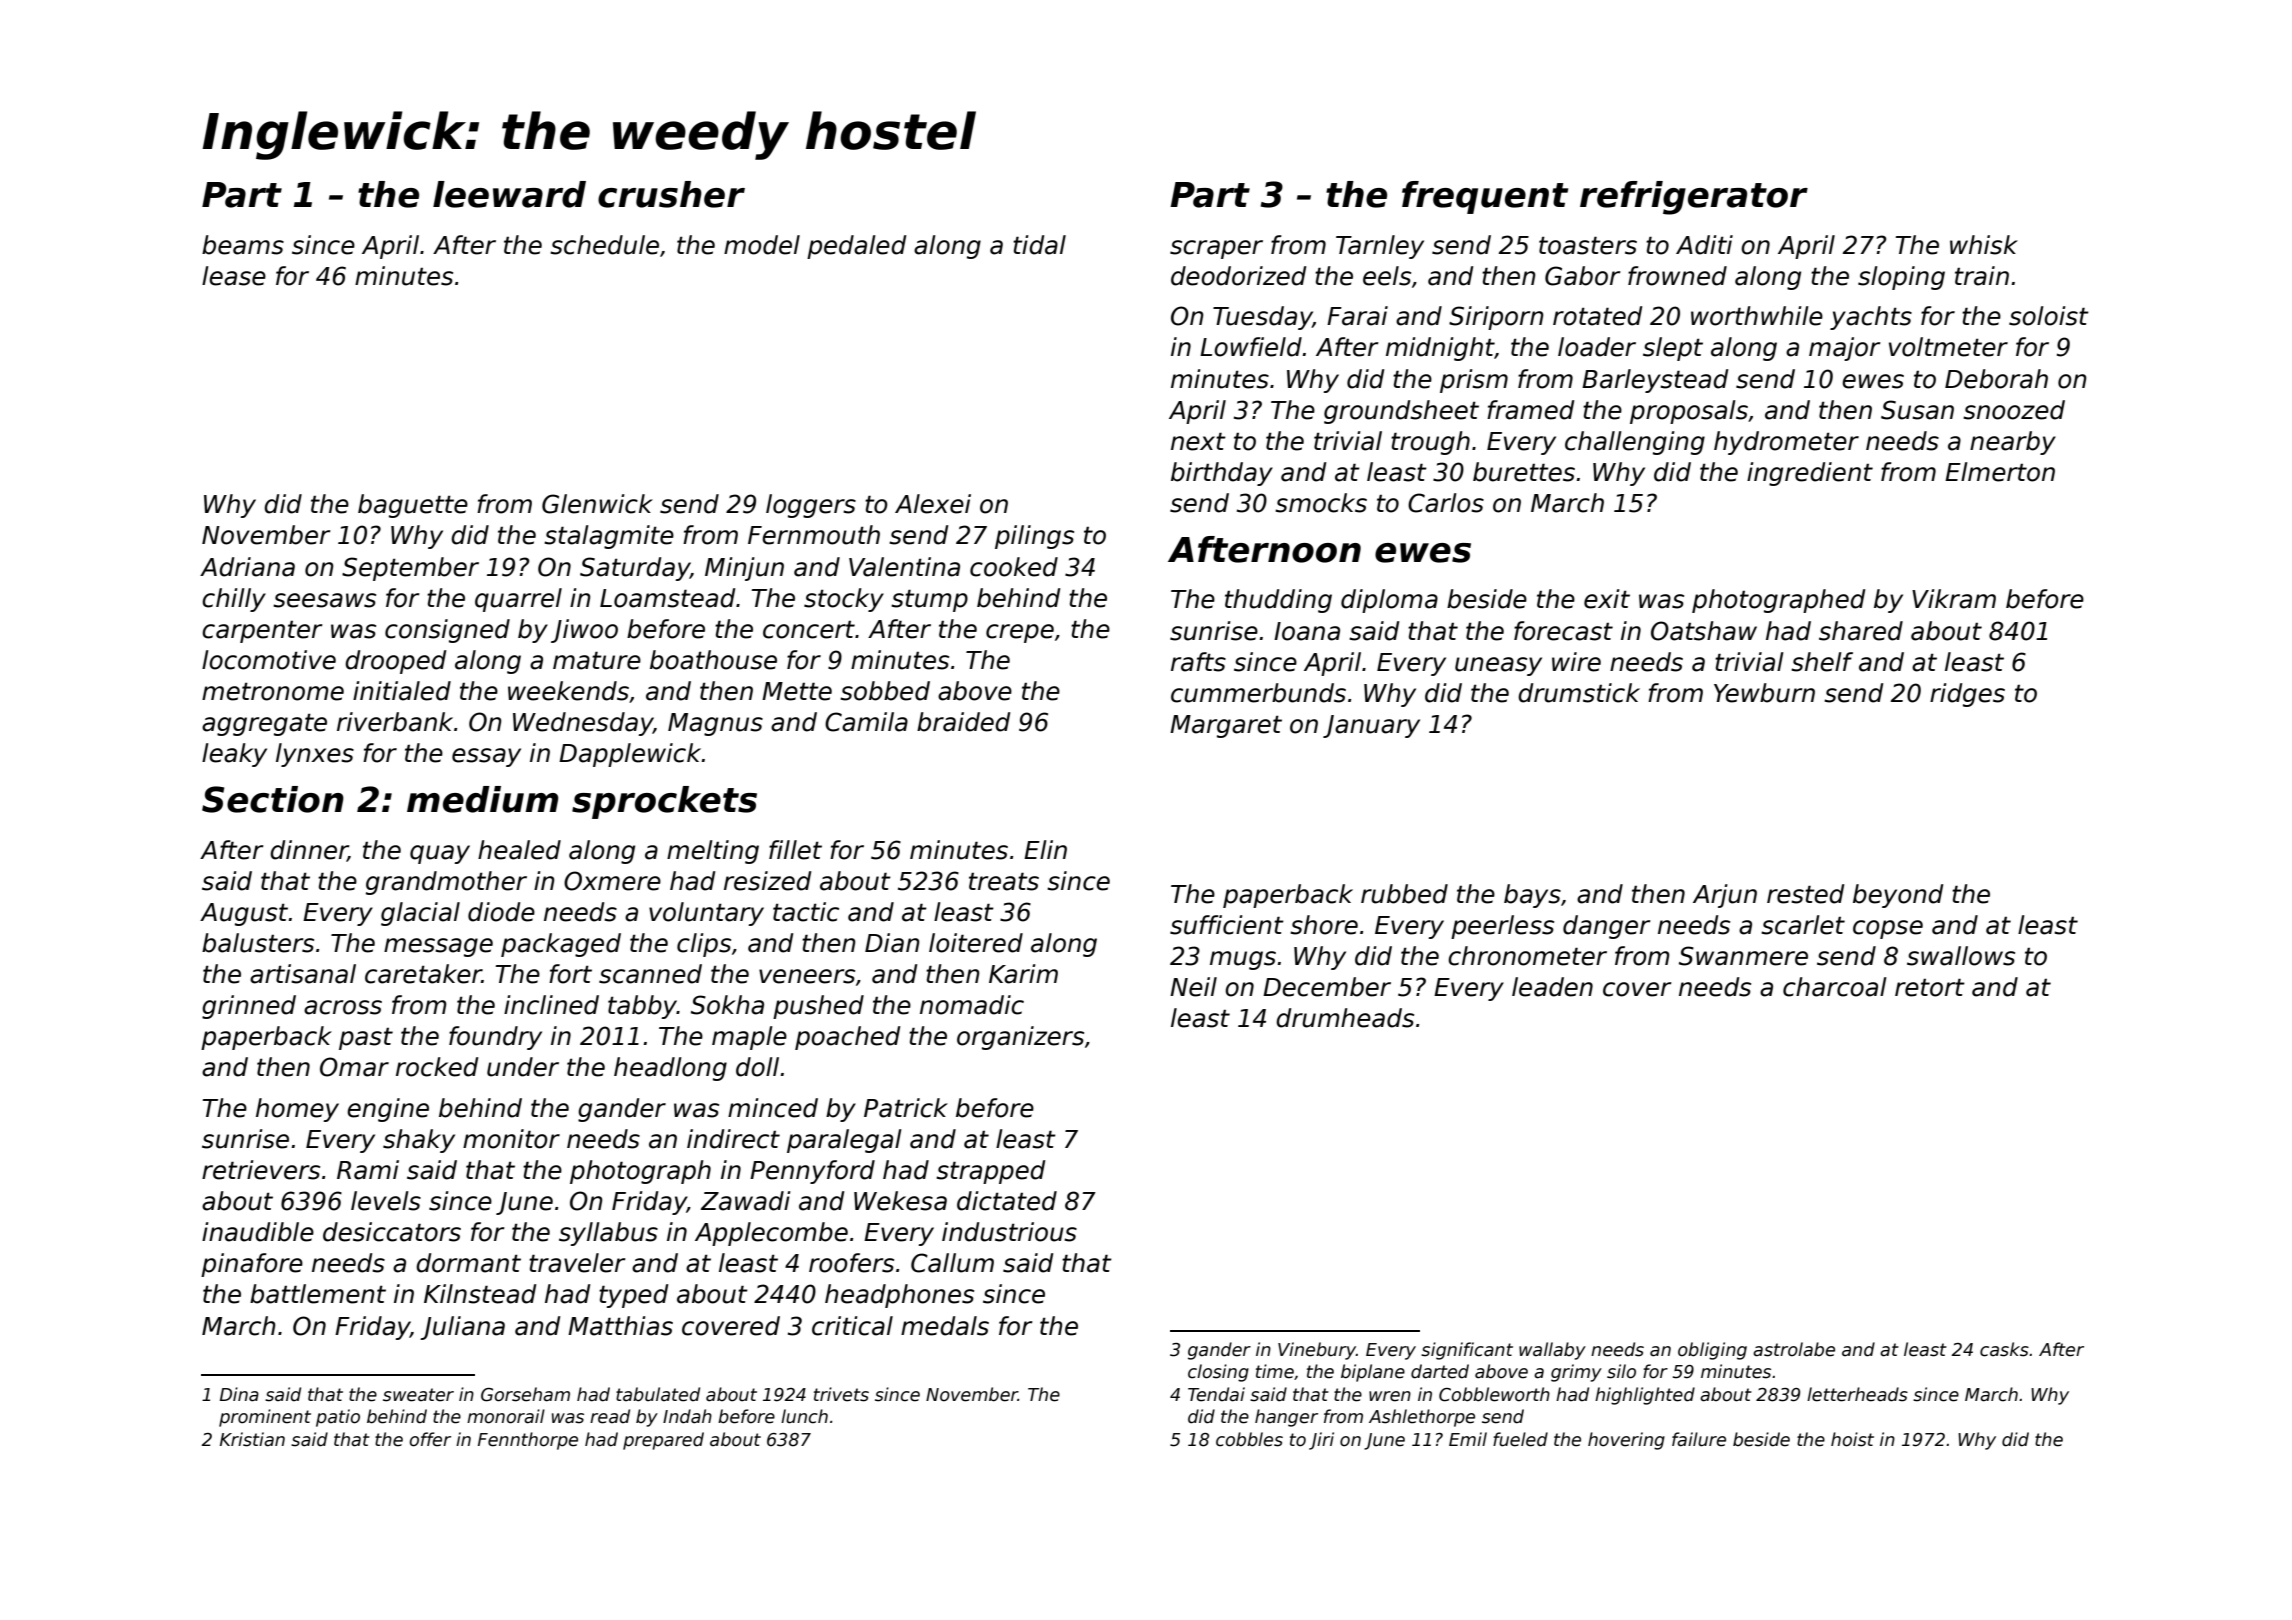 This document has height=1620, width=2292. What do you see at coordinates (597, 504) in the document?
I see `Glenwick` at bounding box center [597, 504].
